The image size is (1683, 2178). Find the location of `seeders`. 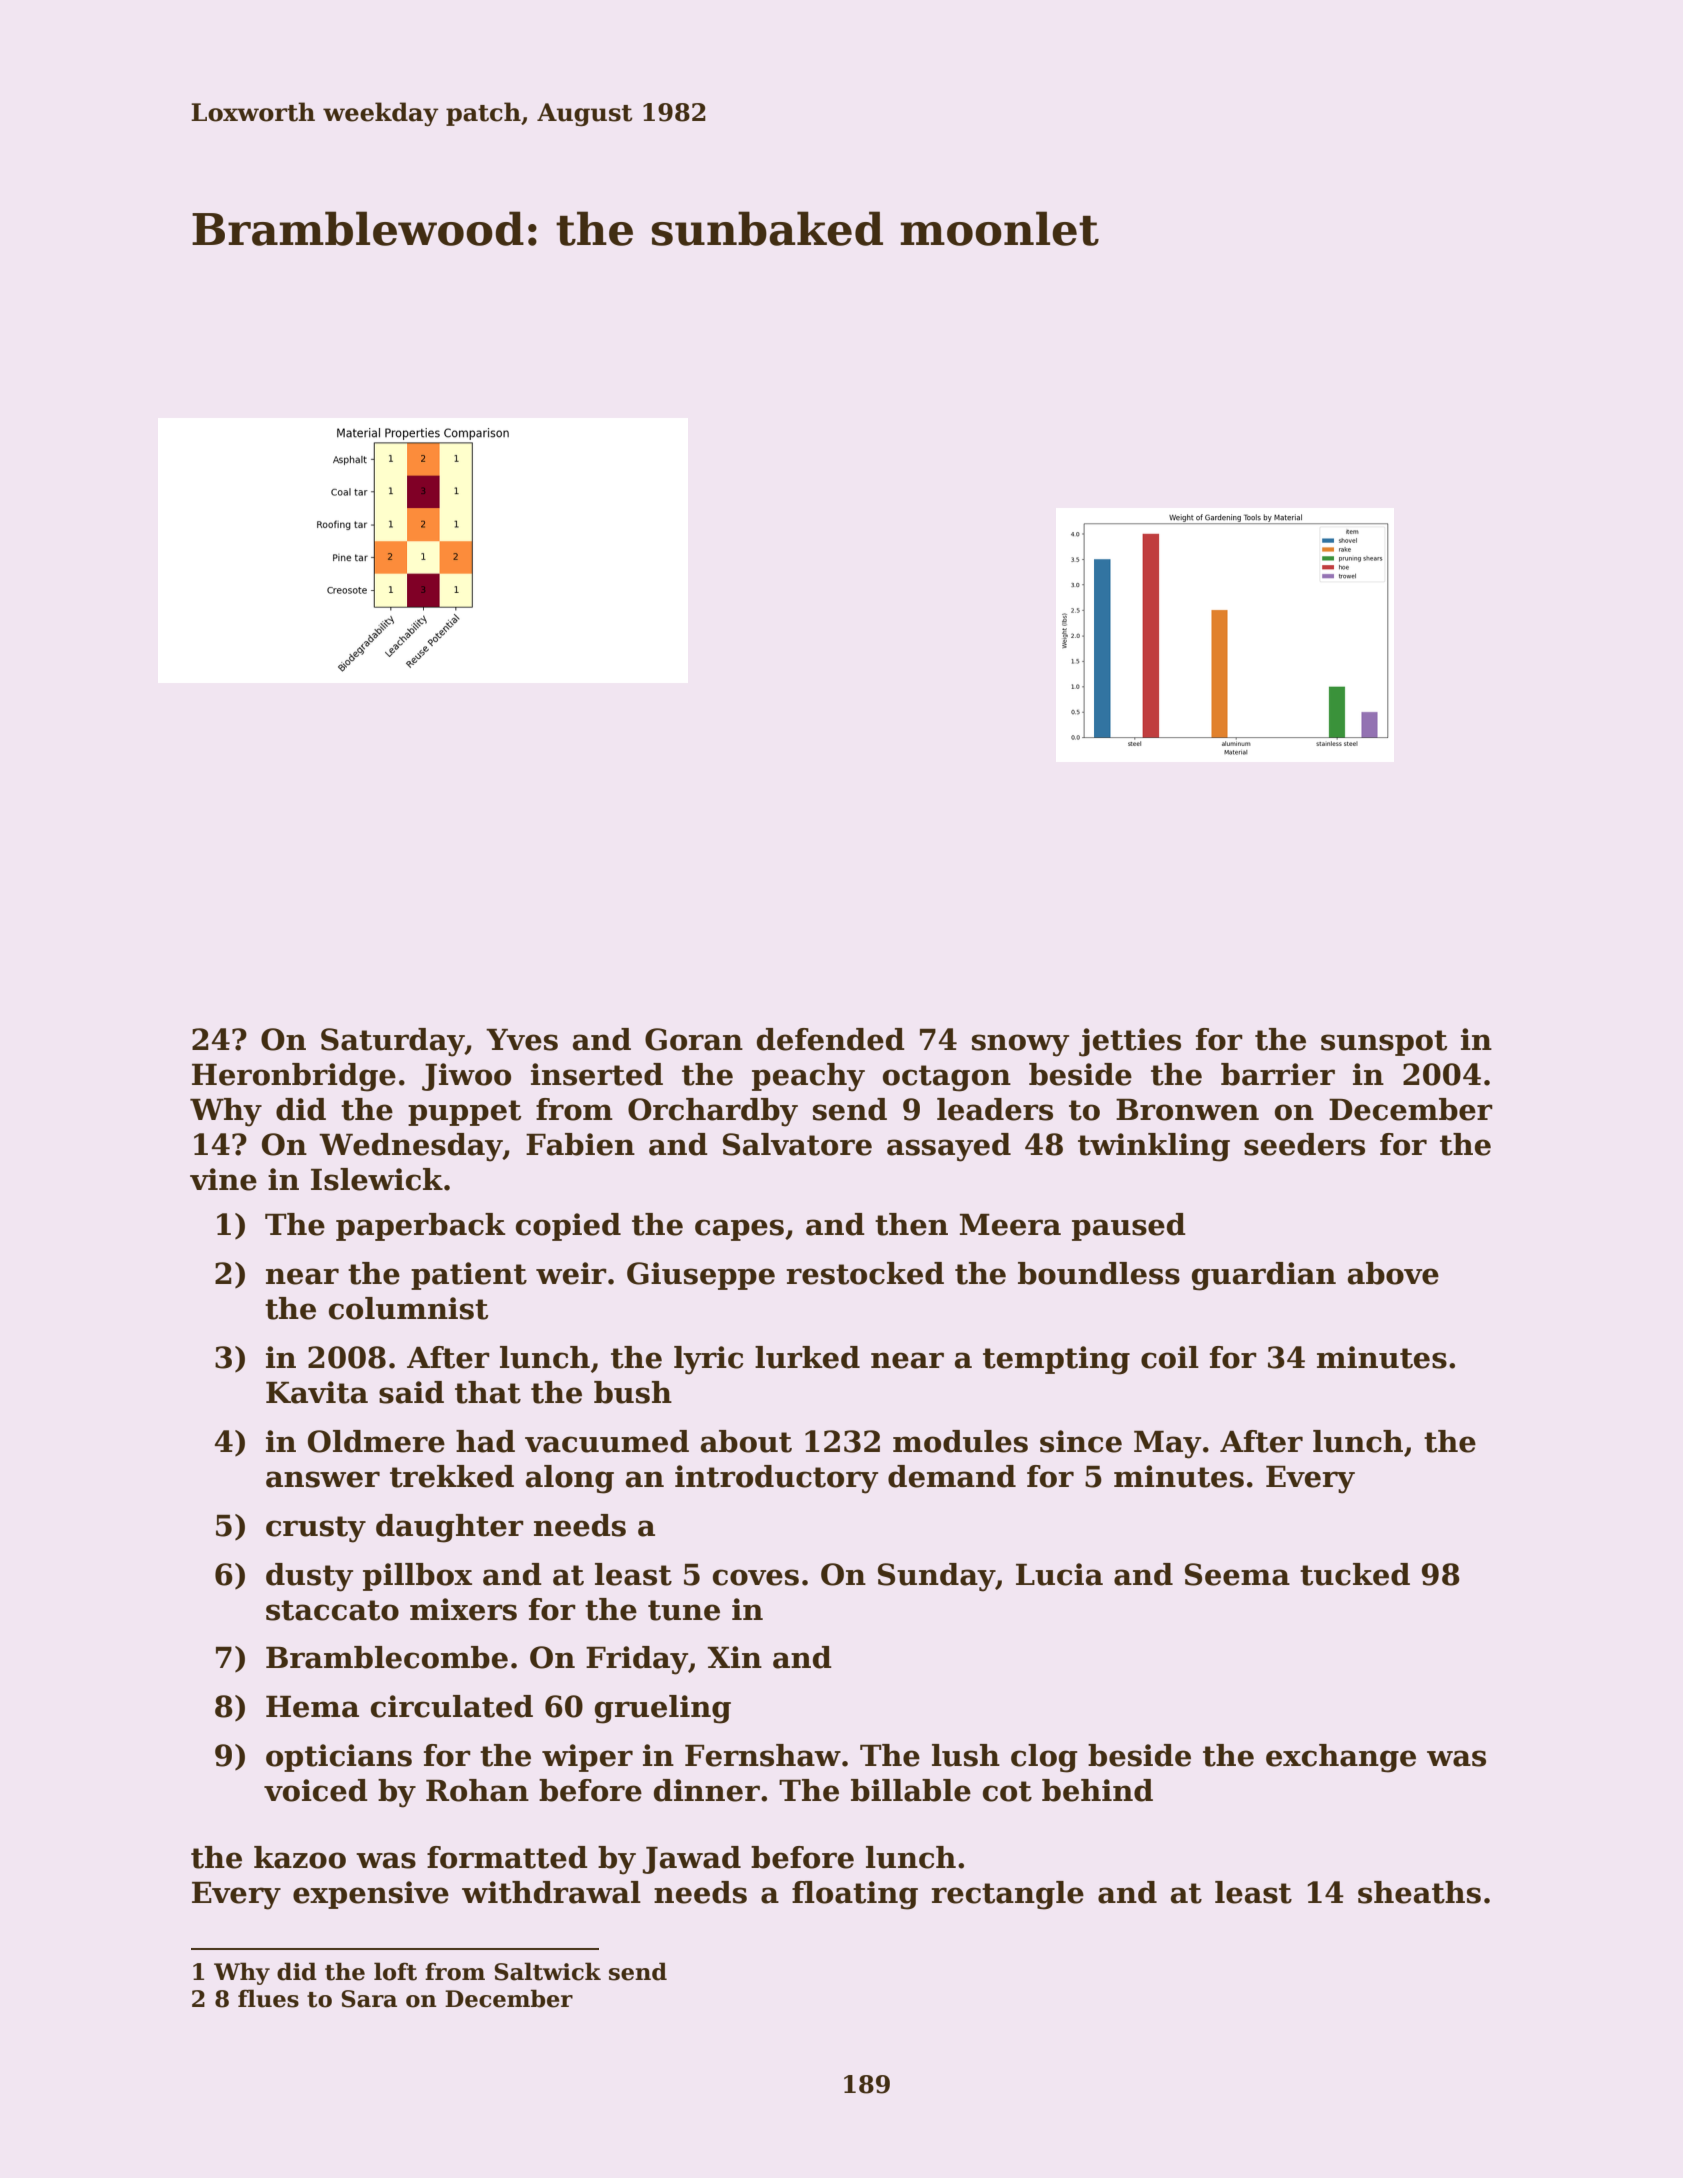

seeders is located at coordinates (1304, 1144).
